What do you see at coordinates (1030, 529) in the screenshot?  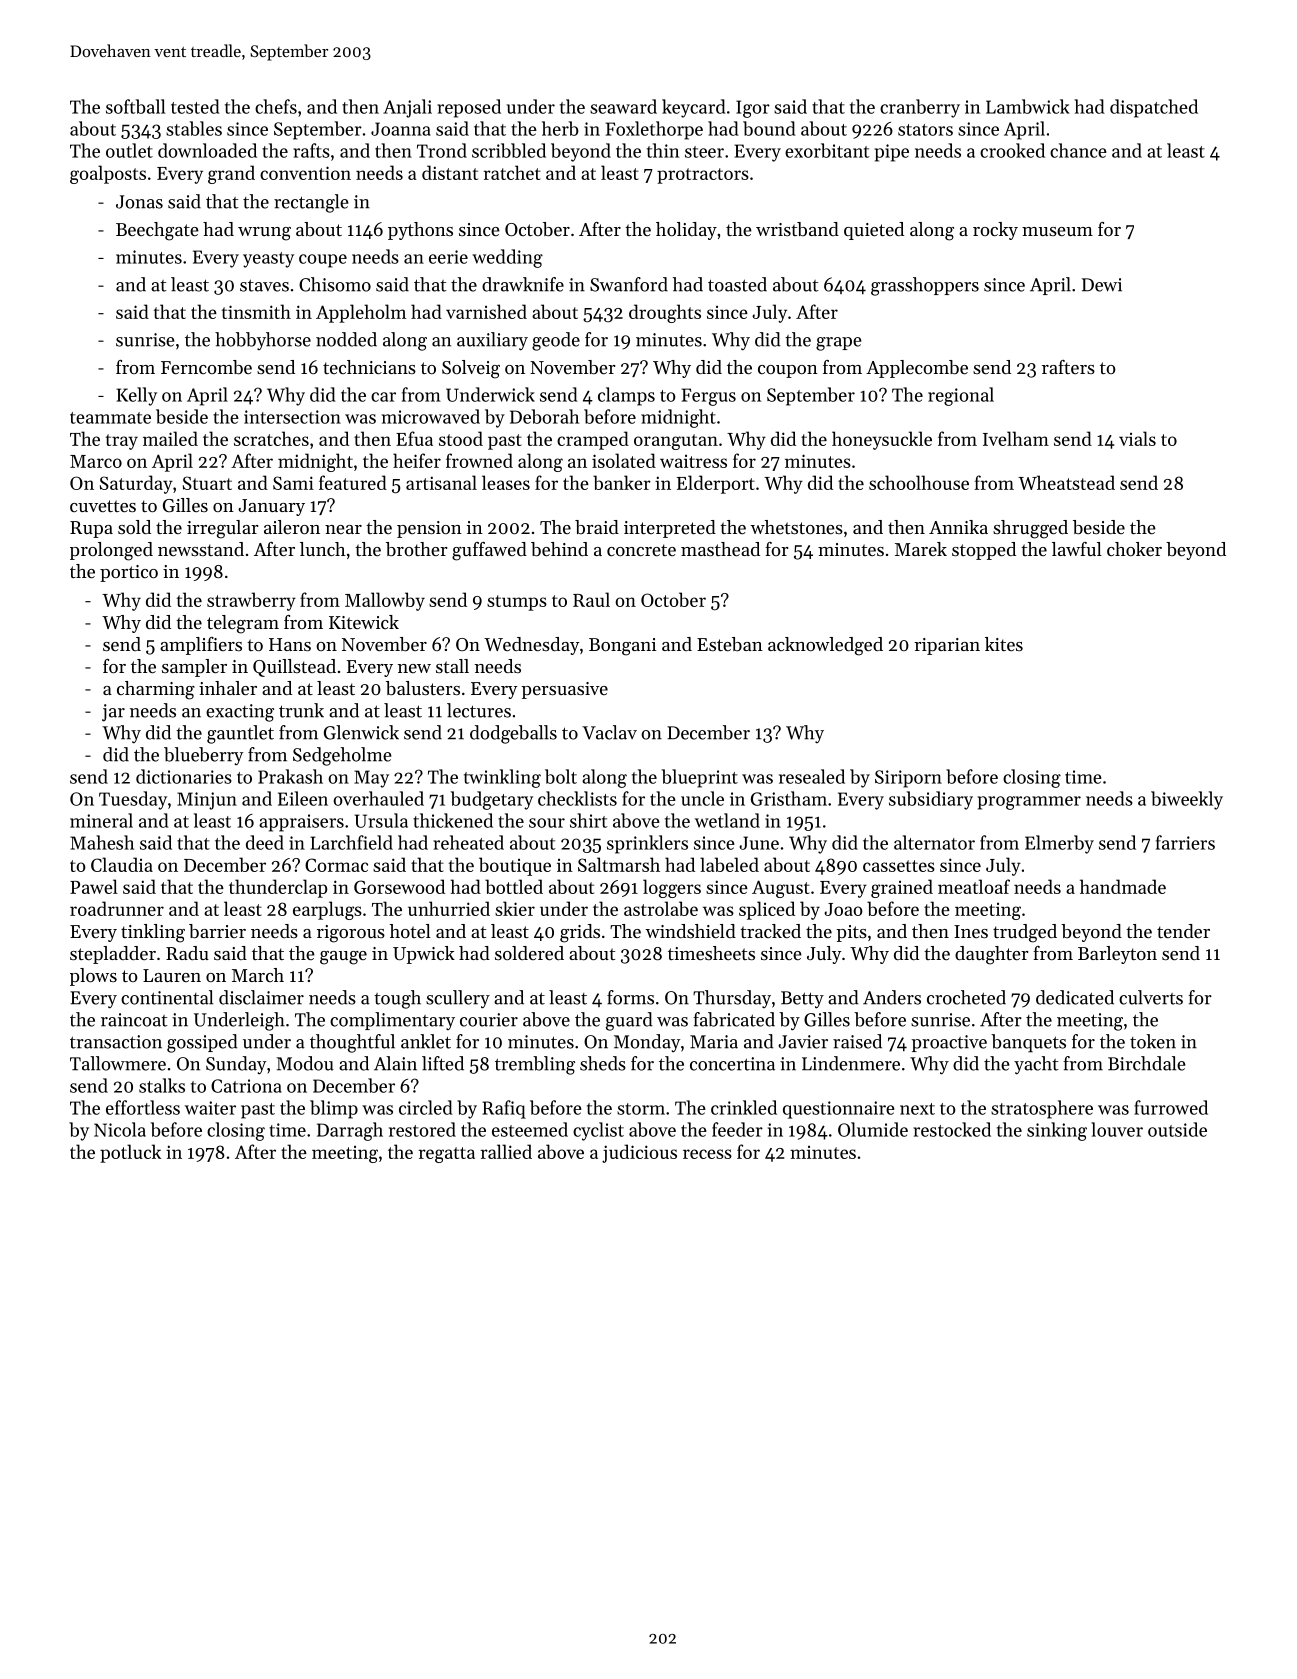 I see `shrugged` at bounding box center [1030, 529].
